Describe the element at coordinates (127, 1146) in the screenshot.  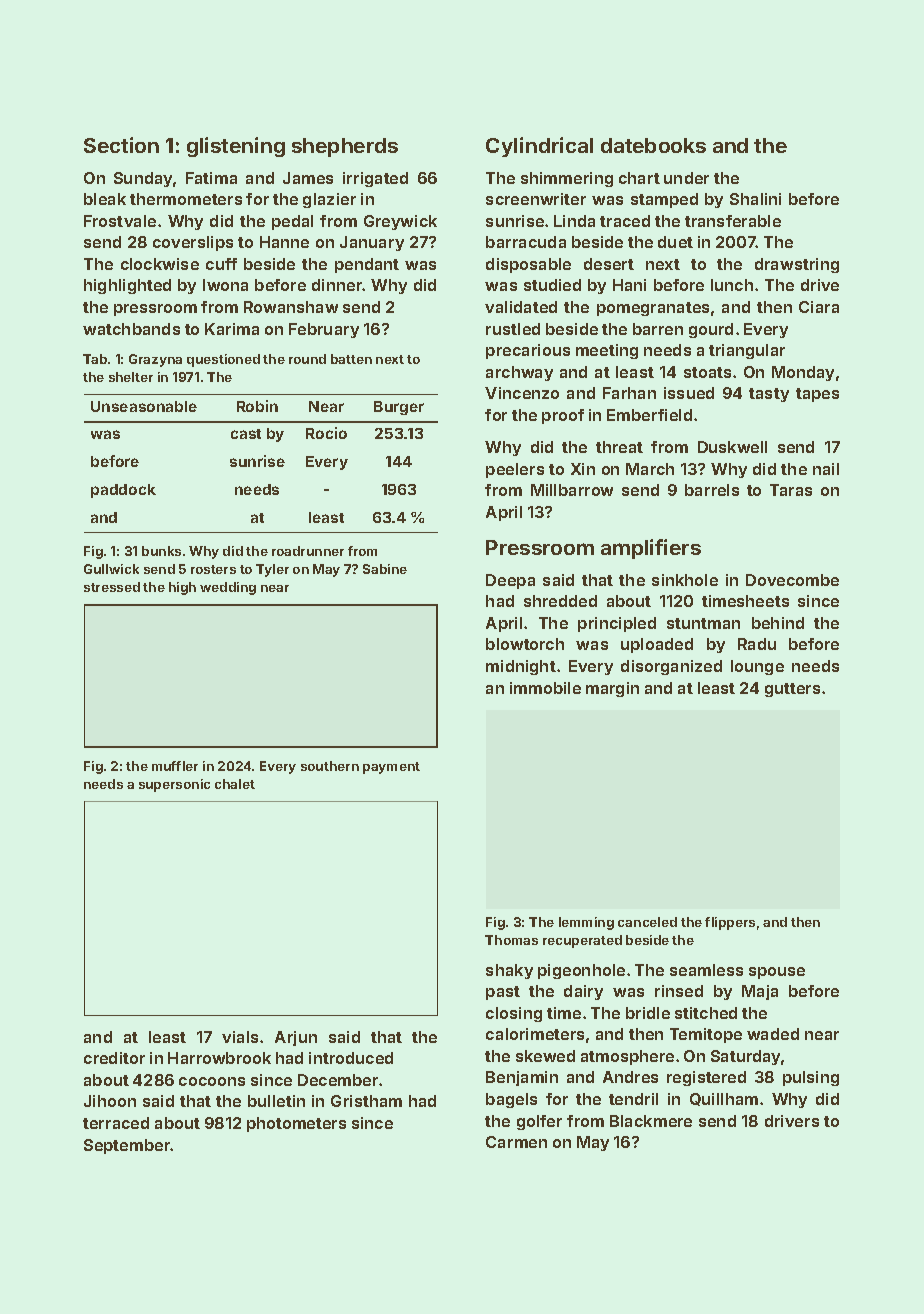
I see `September` at that location.
